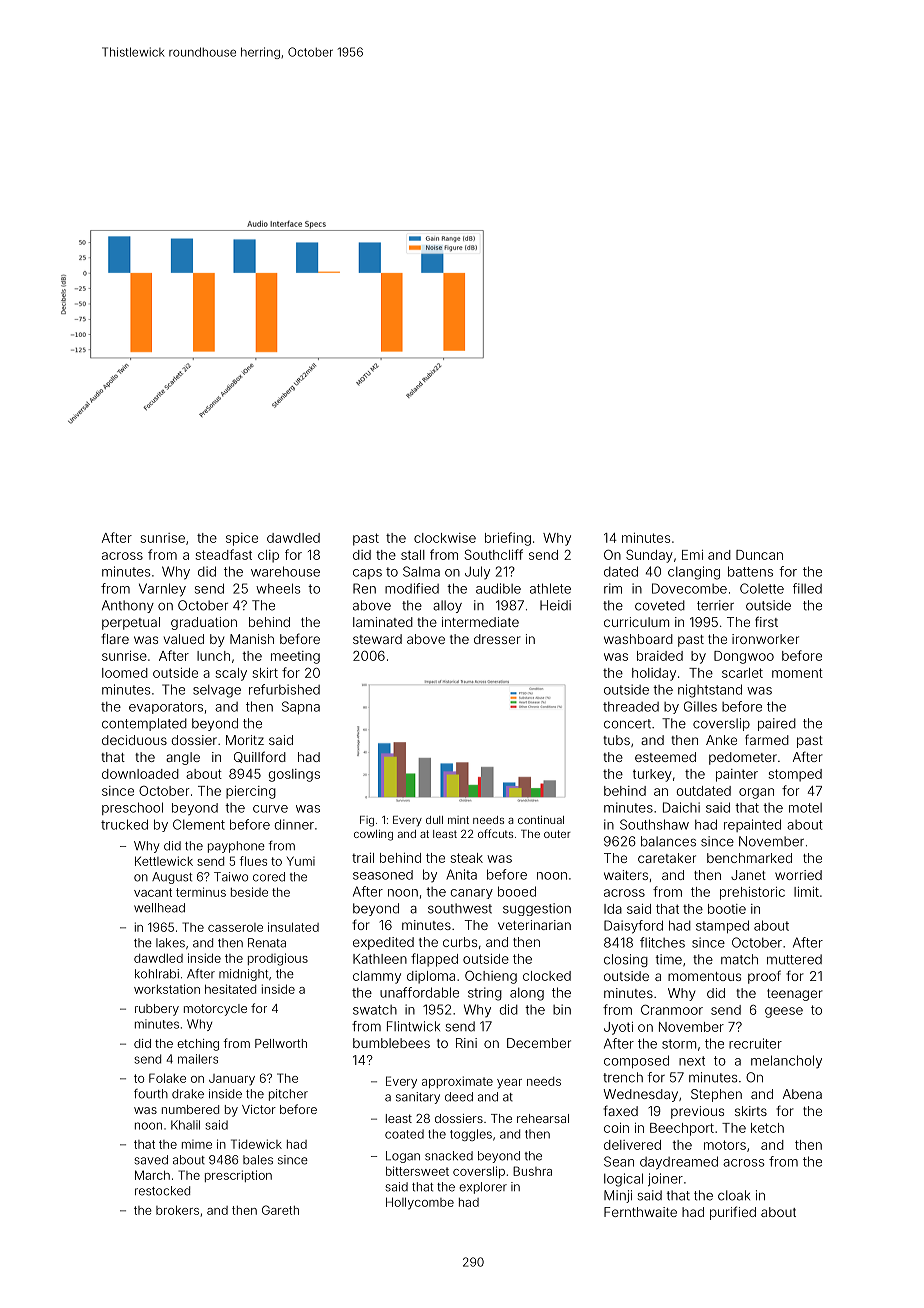 This screenshot has height=1308, width=924. What do you see at coordinates (766, 621) in the screenshot?
I see `first` at bounding box center [766, 621].
